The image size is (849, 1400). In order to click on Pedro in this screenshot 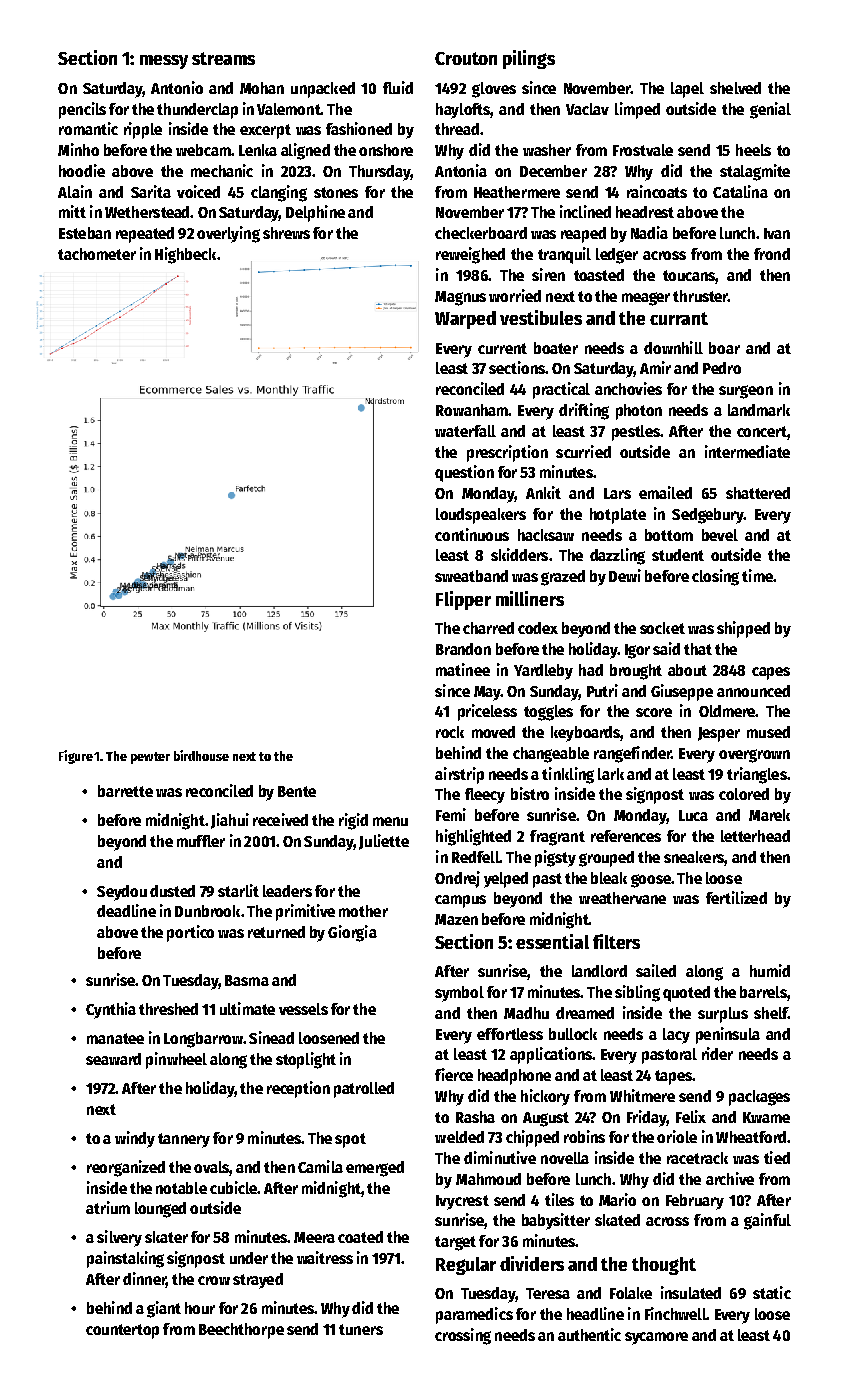, I will do `click(722, 368)`.
